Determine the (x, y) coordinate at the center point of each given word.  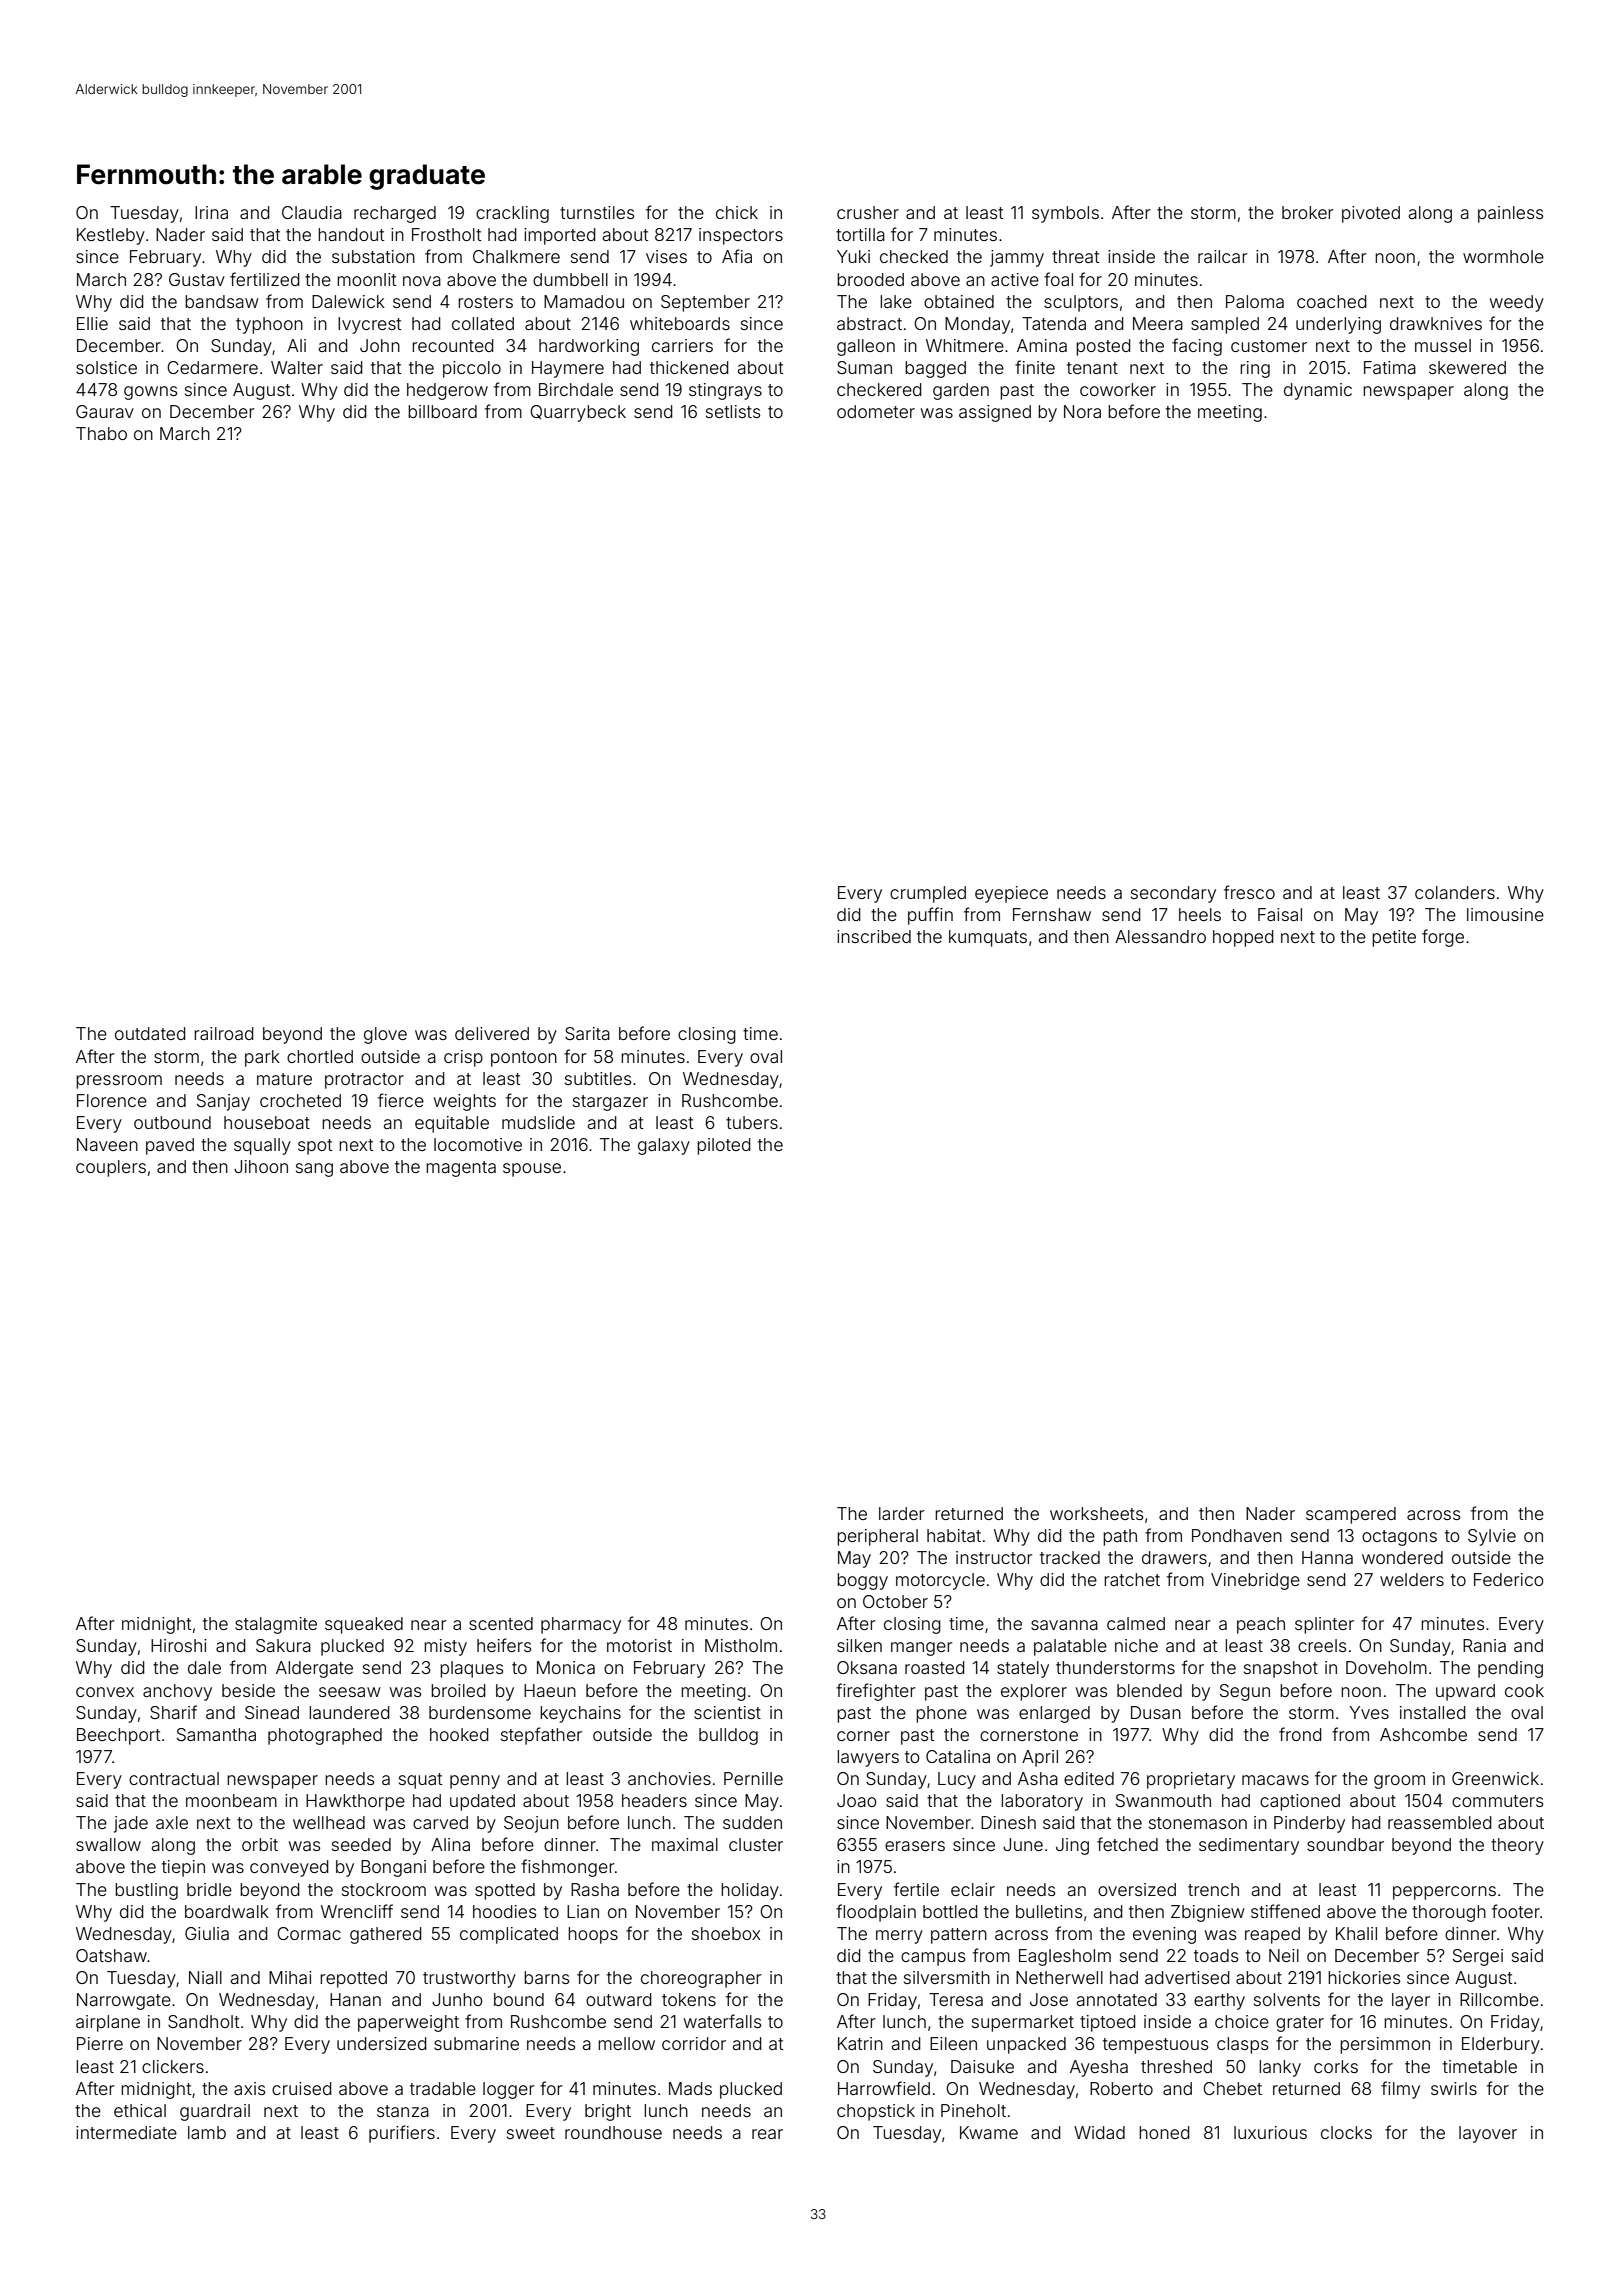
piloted (724, 1146)
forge (1443, 938)
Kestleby (111, 236)
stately (1023, 1669)
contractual (174, 1778)
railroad (224, 1033)
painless (1510, 214)
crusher (868, 212)
